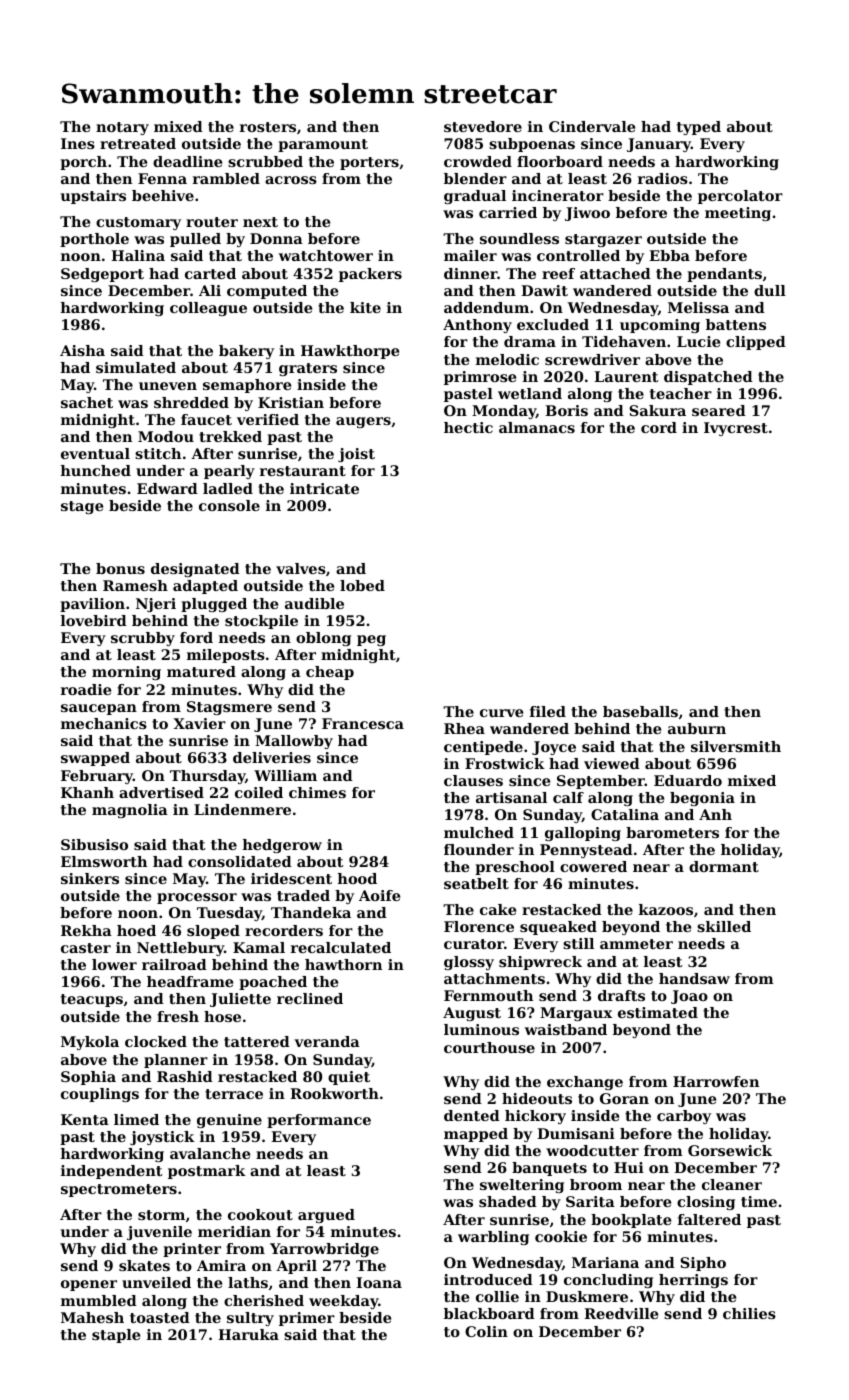 Image resolution: width=849 pixels, height=1400 pixels. What do you see at coordinates (493, 1238) in the image?
I see `warbling` at bounding box center [493, 1238].
